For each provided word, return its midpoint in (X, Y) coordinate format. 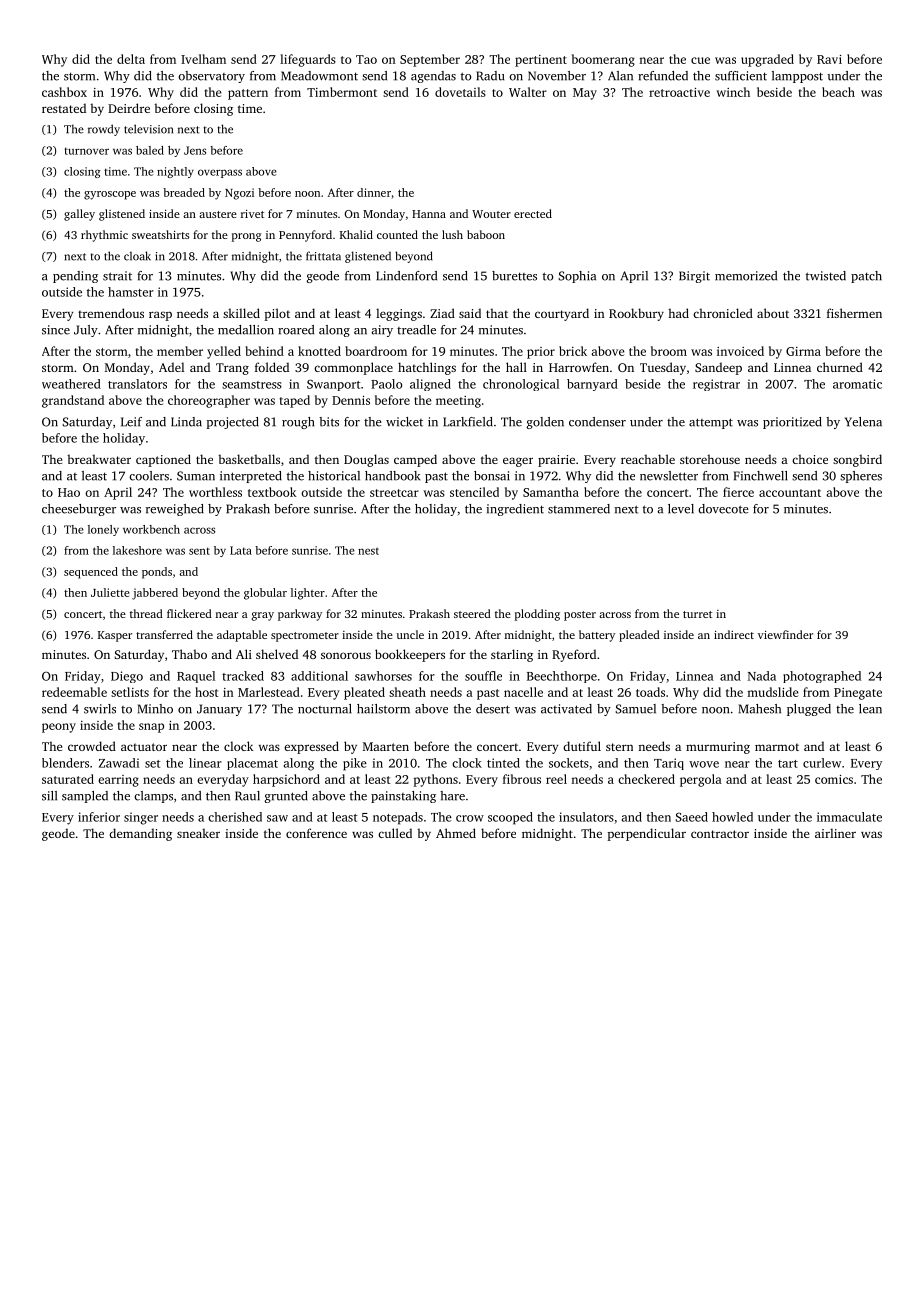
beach (838, 92)
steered (472, 613)
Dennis (351, 400)
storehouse (710, 459)
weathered (71, 384)
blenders (65, 763)
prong (246, 237)
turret (697, 614)
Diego (127, 677)
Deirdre (129, 108)
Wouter (491, 214)
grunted (286, 797)
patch (866, 277)
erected (533, 213)
